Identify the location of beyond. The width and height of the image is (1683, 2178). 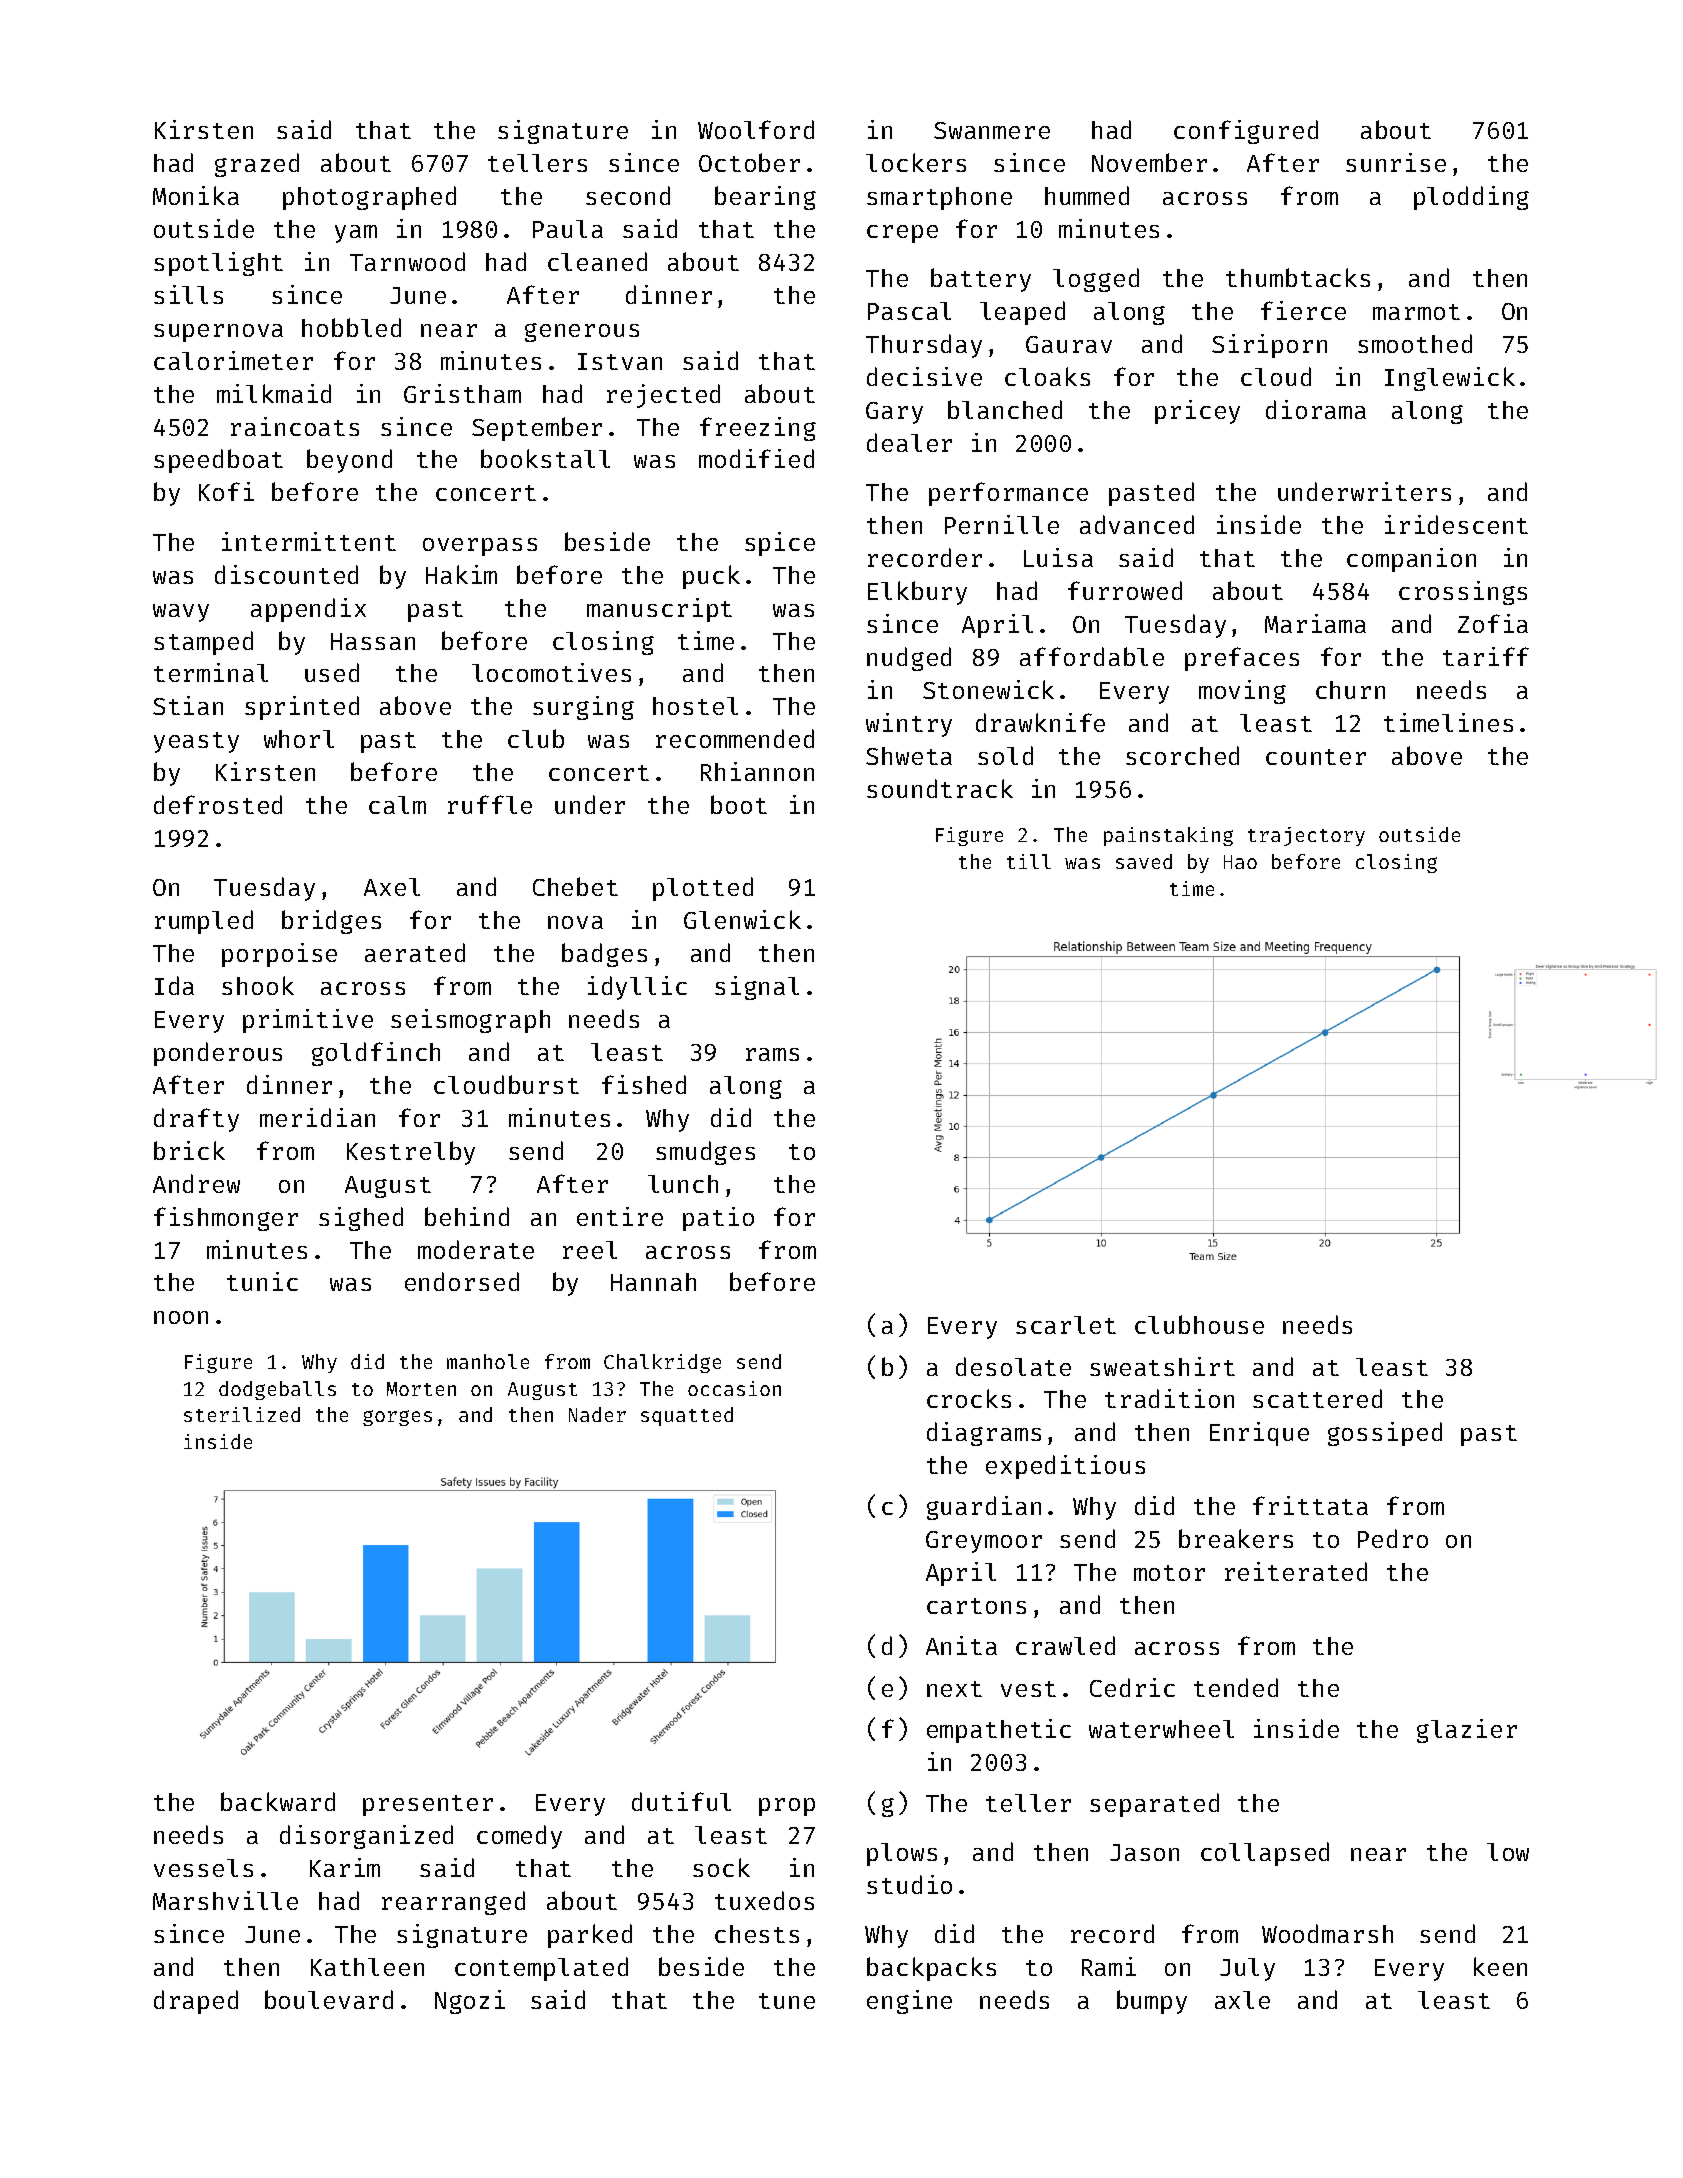
(349, 461).
